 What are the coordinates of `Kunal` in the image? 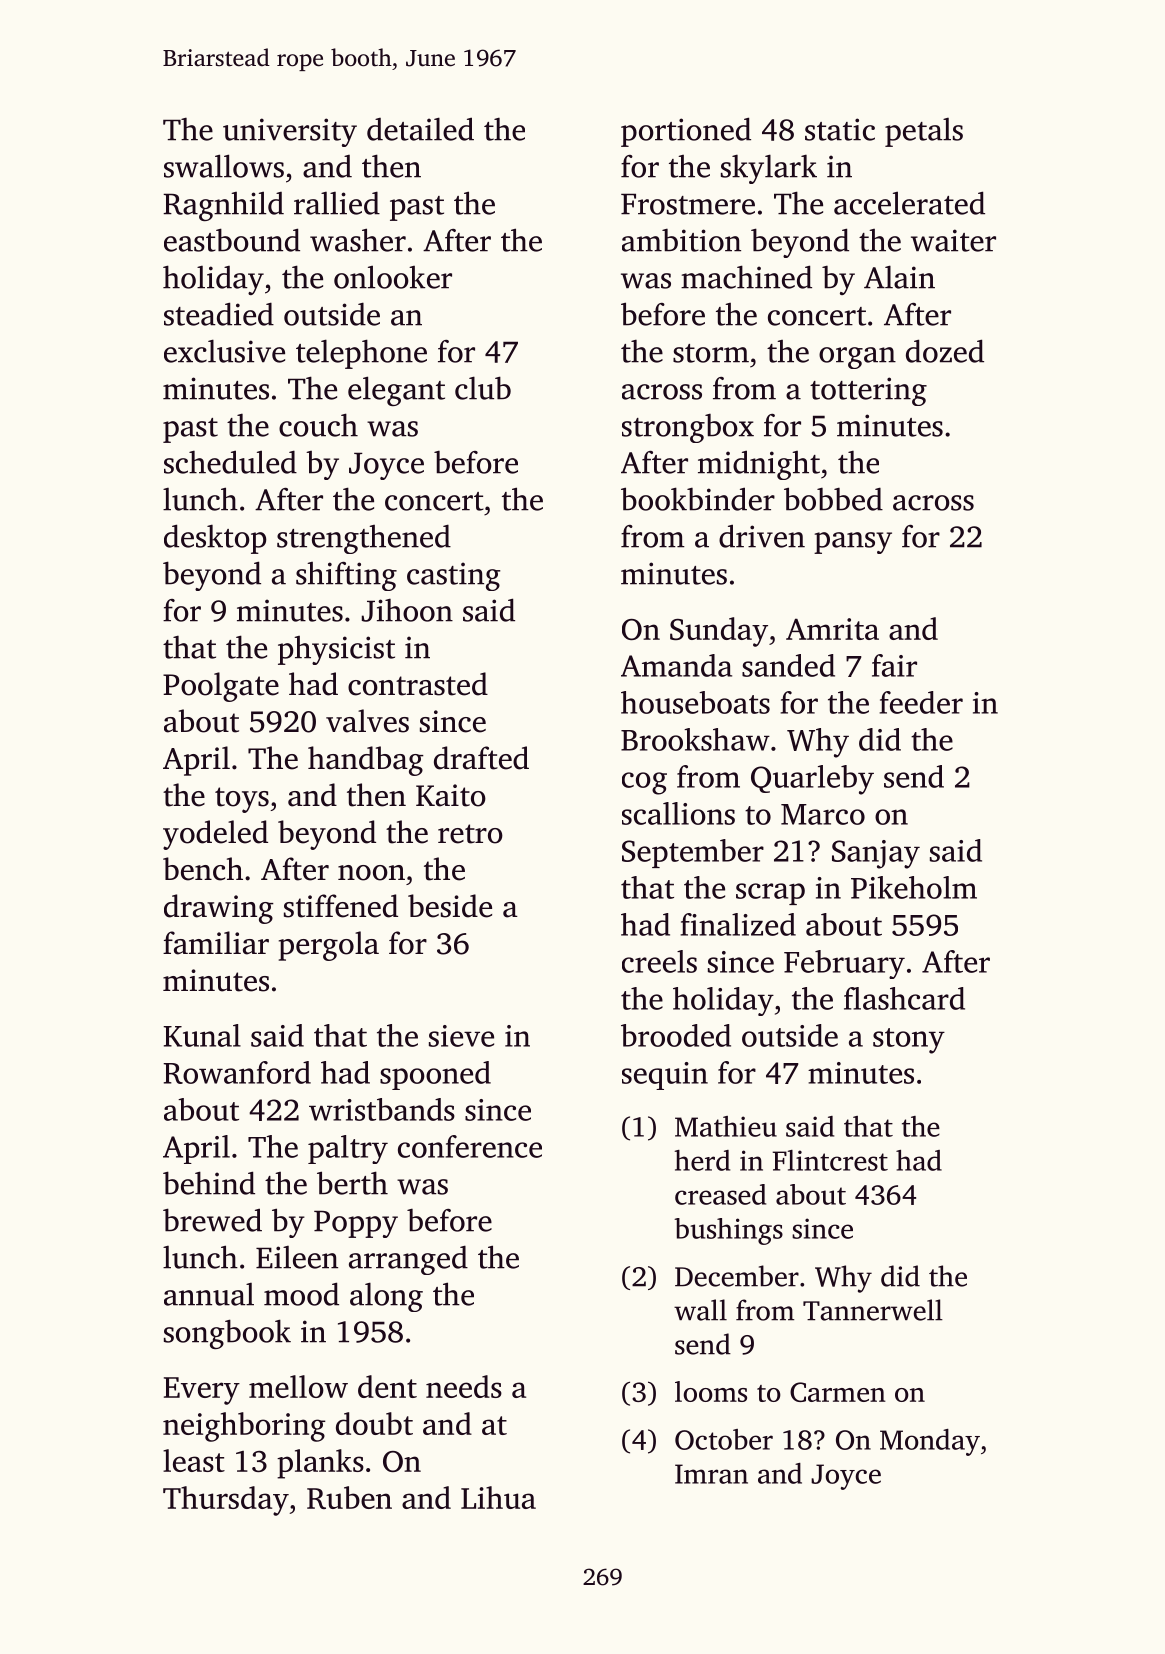 It's located at (202, 1035).
